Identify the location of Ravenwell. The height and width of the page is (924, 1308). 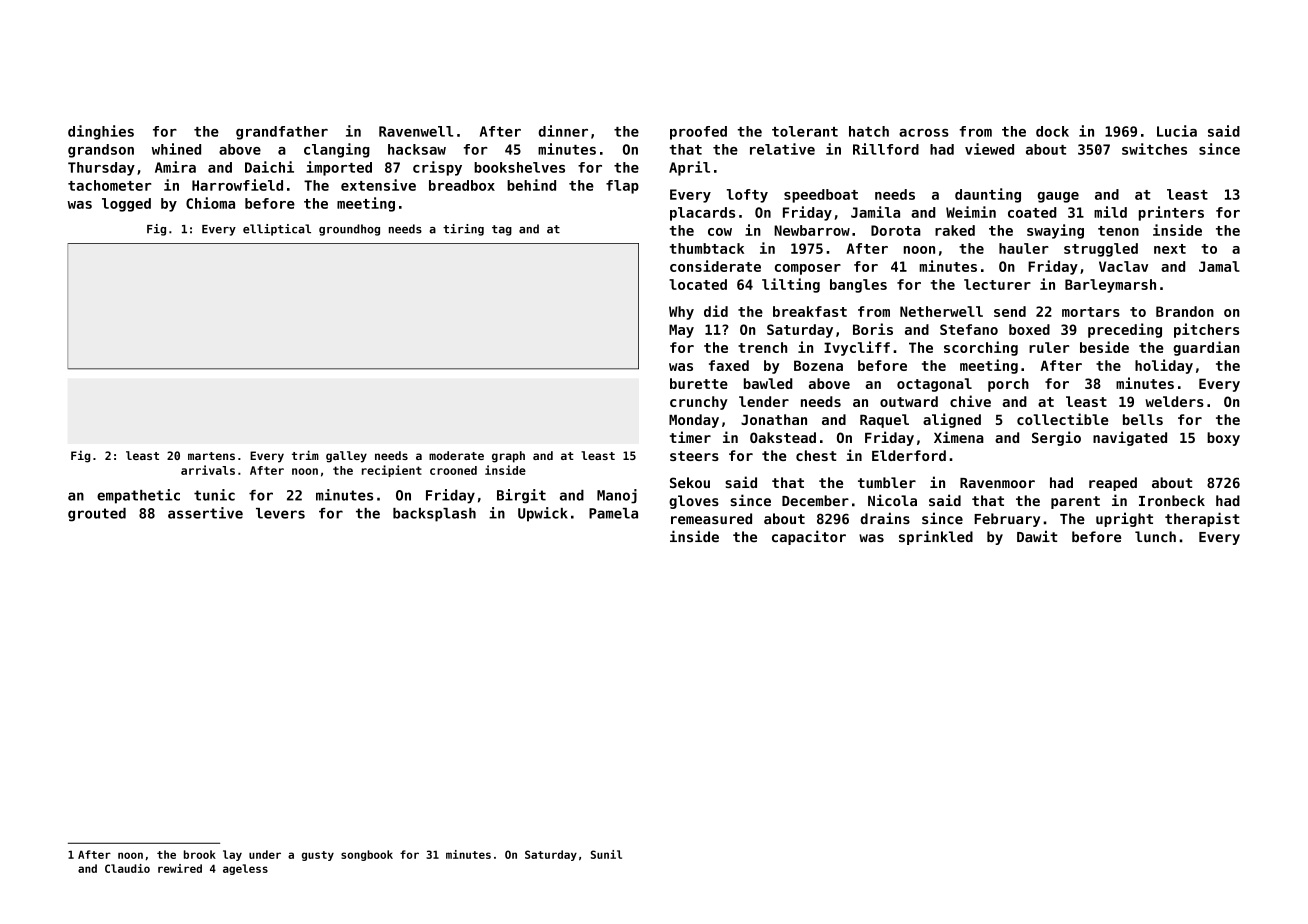
(416, 131).
